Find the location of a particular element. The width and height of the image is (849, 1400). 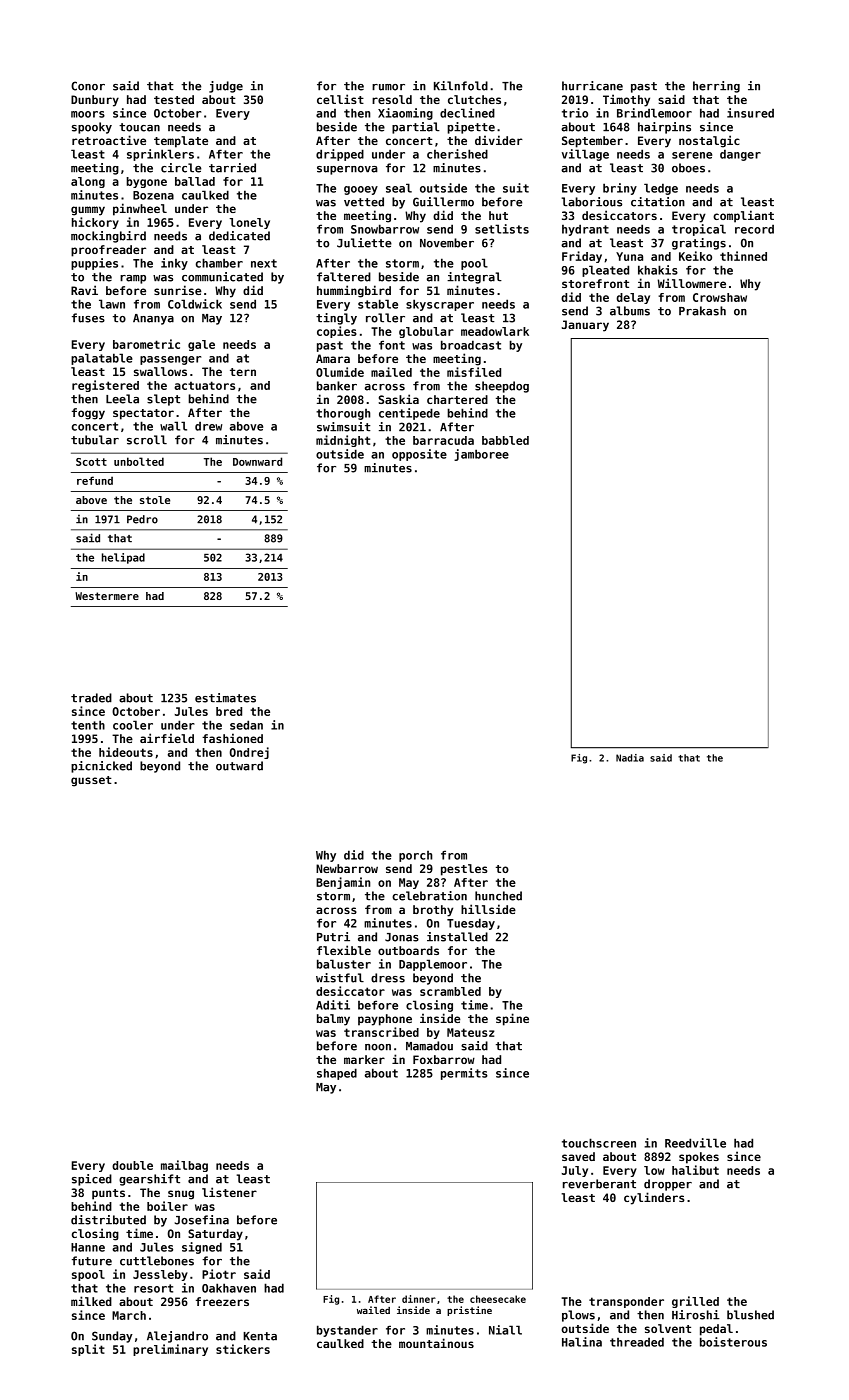

wailed is located at coordinates (373, 1310).
